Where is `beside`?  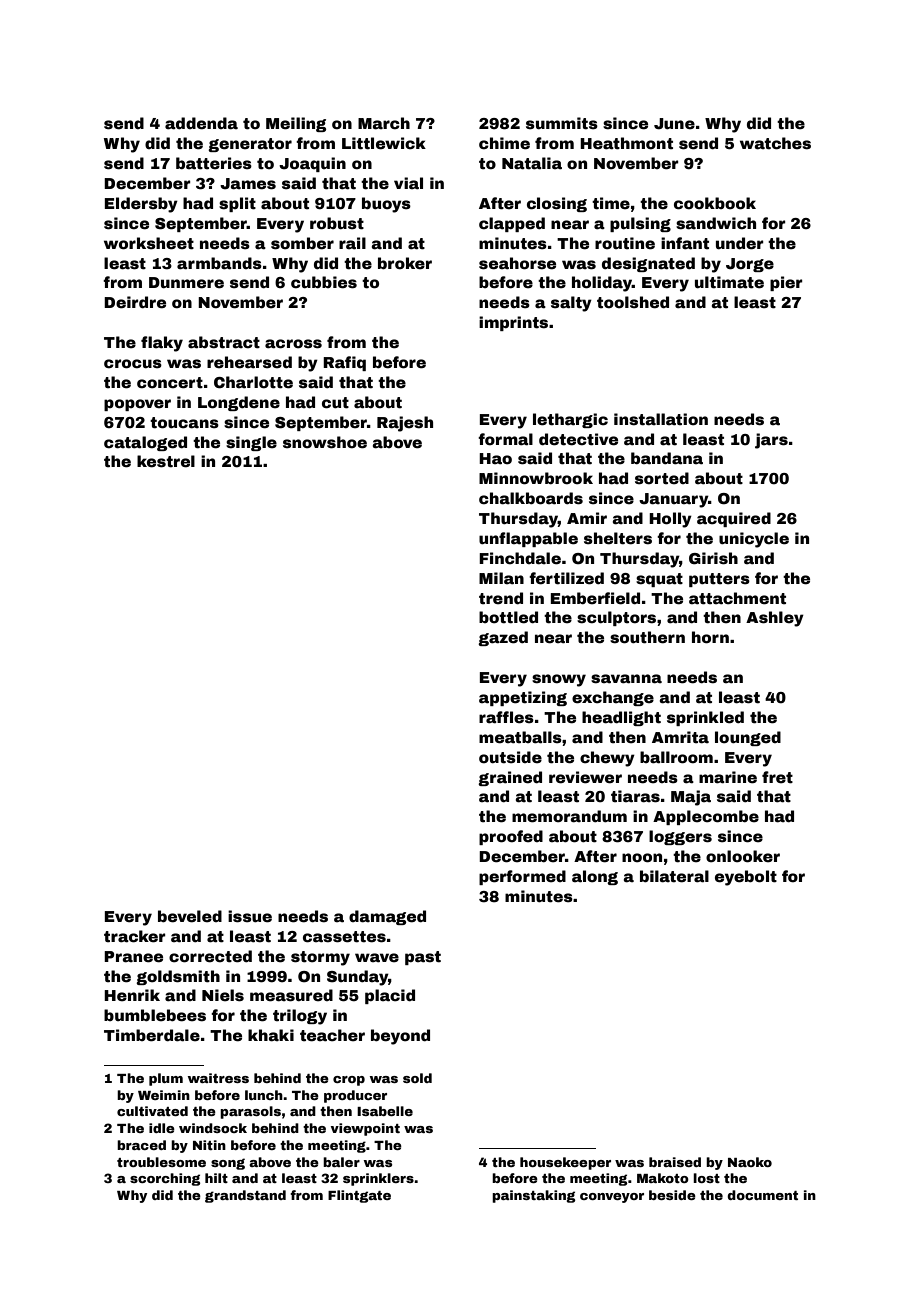 beside is located at coordinates (672, 1195).
